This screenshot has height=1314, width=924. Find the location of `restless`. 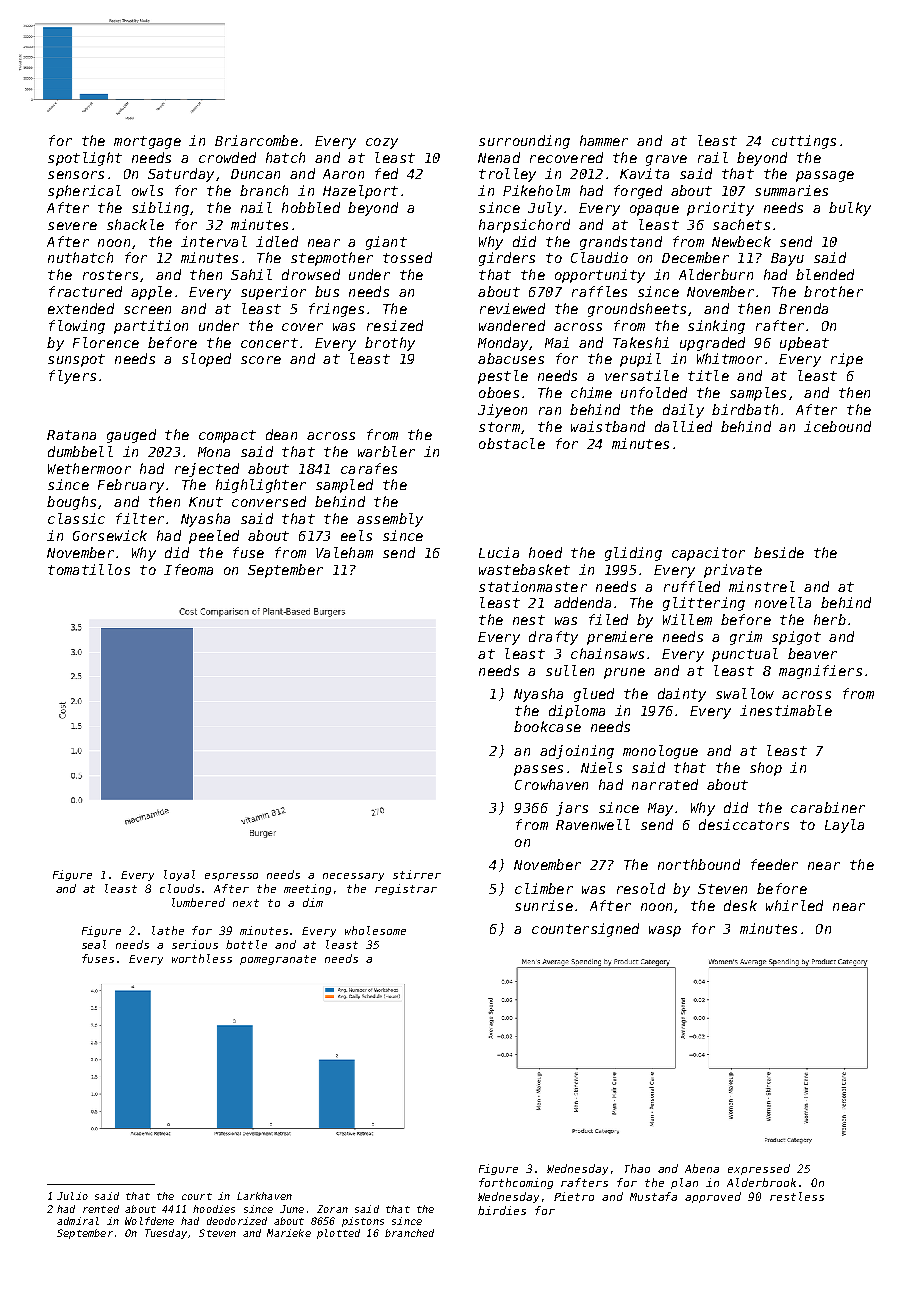

restless is located at coordinates (797, 1196).
